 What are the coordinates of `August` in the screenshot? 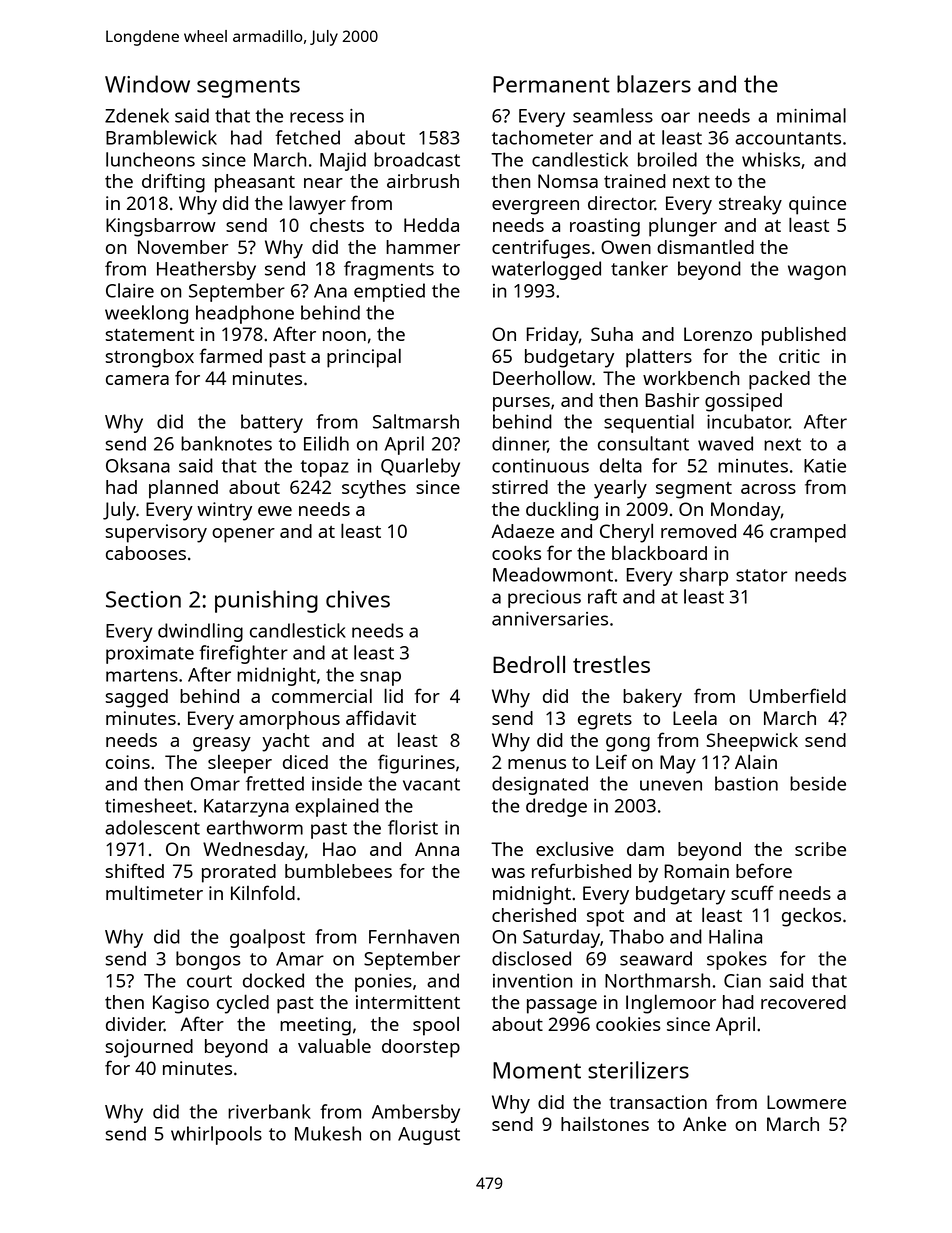 It's located at (429, 1136).
